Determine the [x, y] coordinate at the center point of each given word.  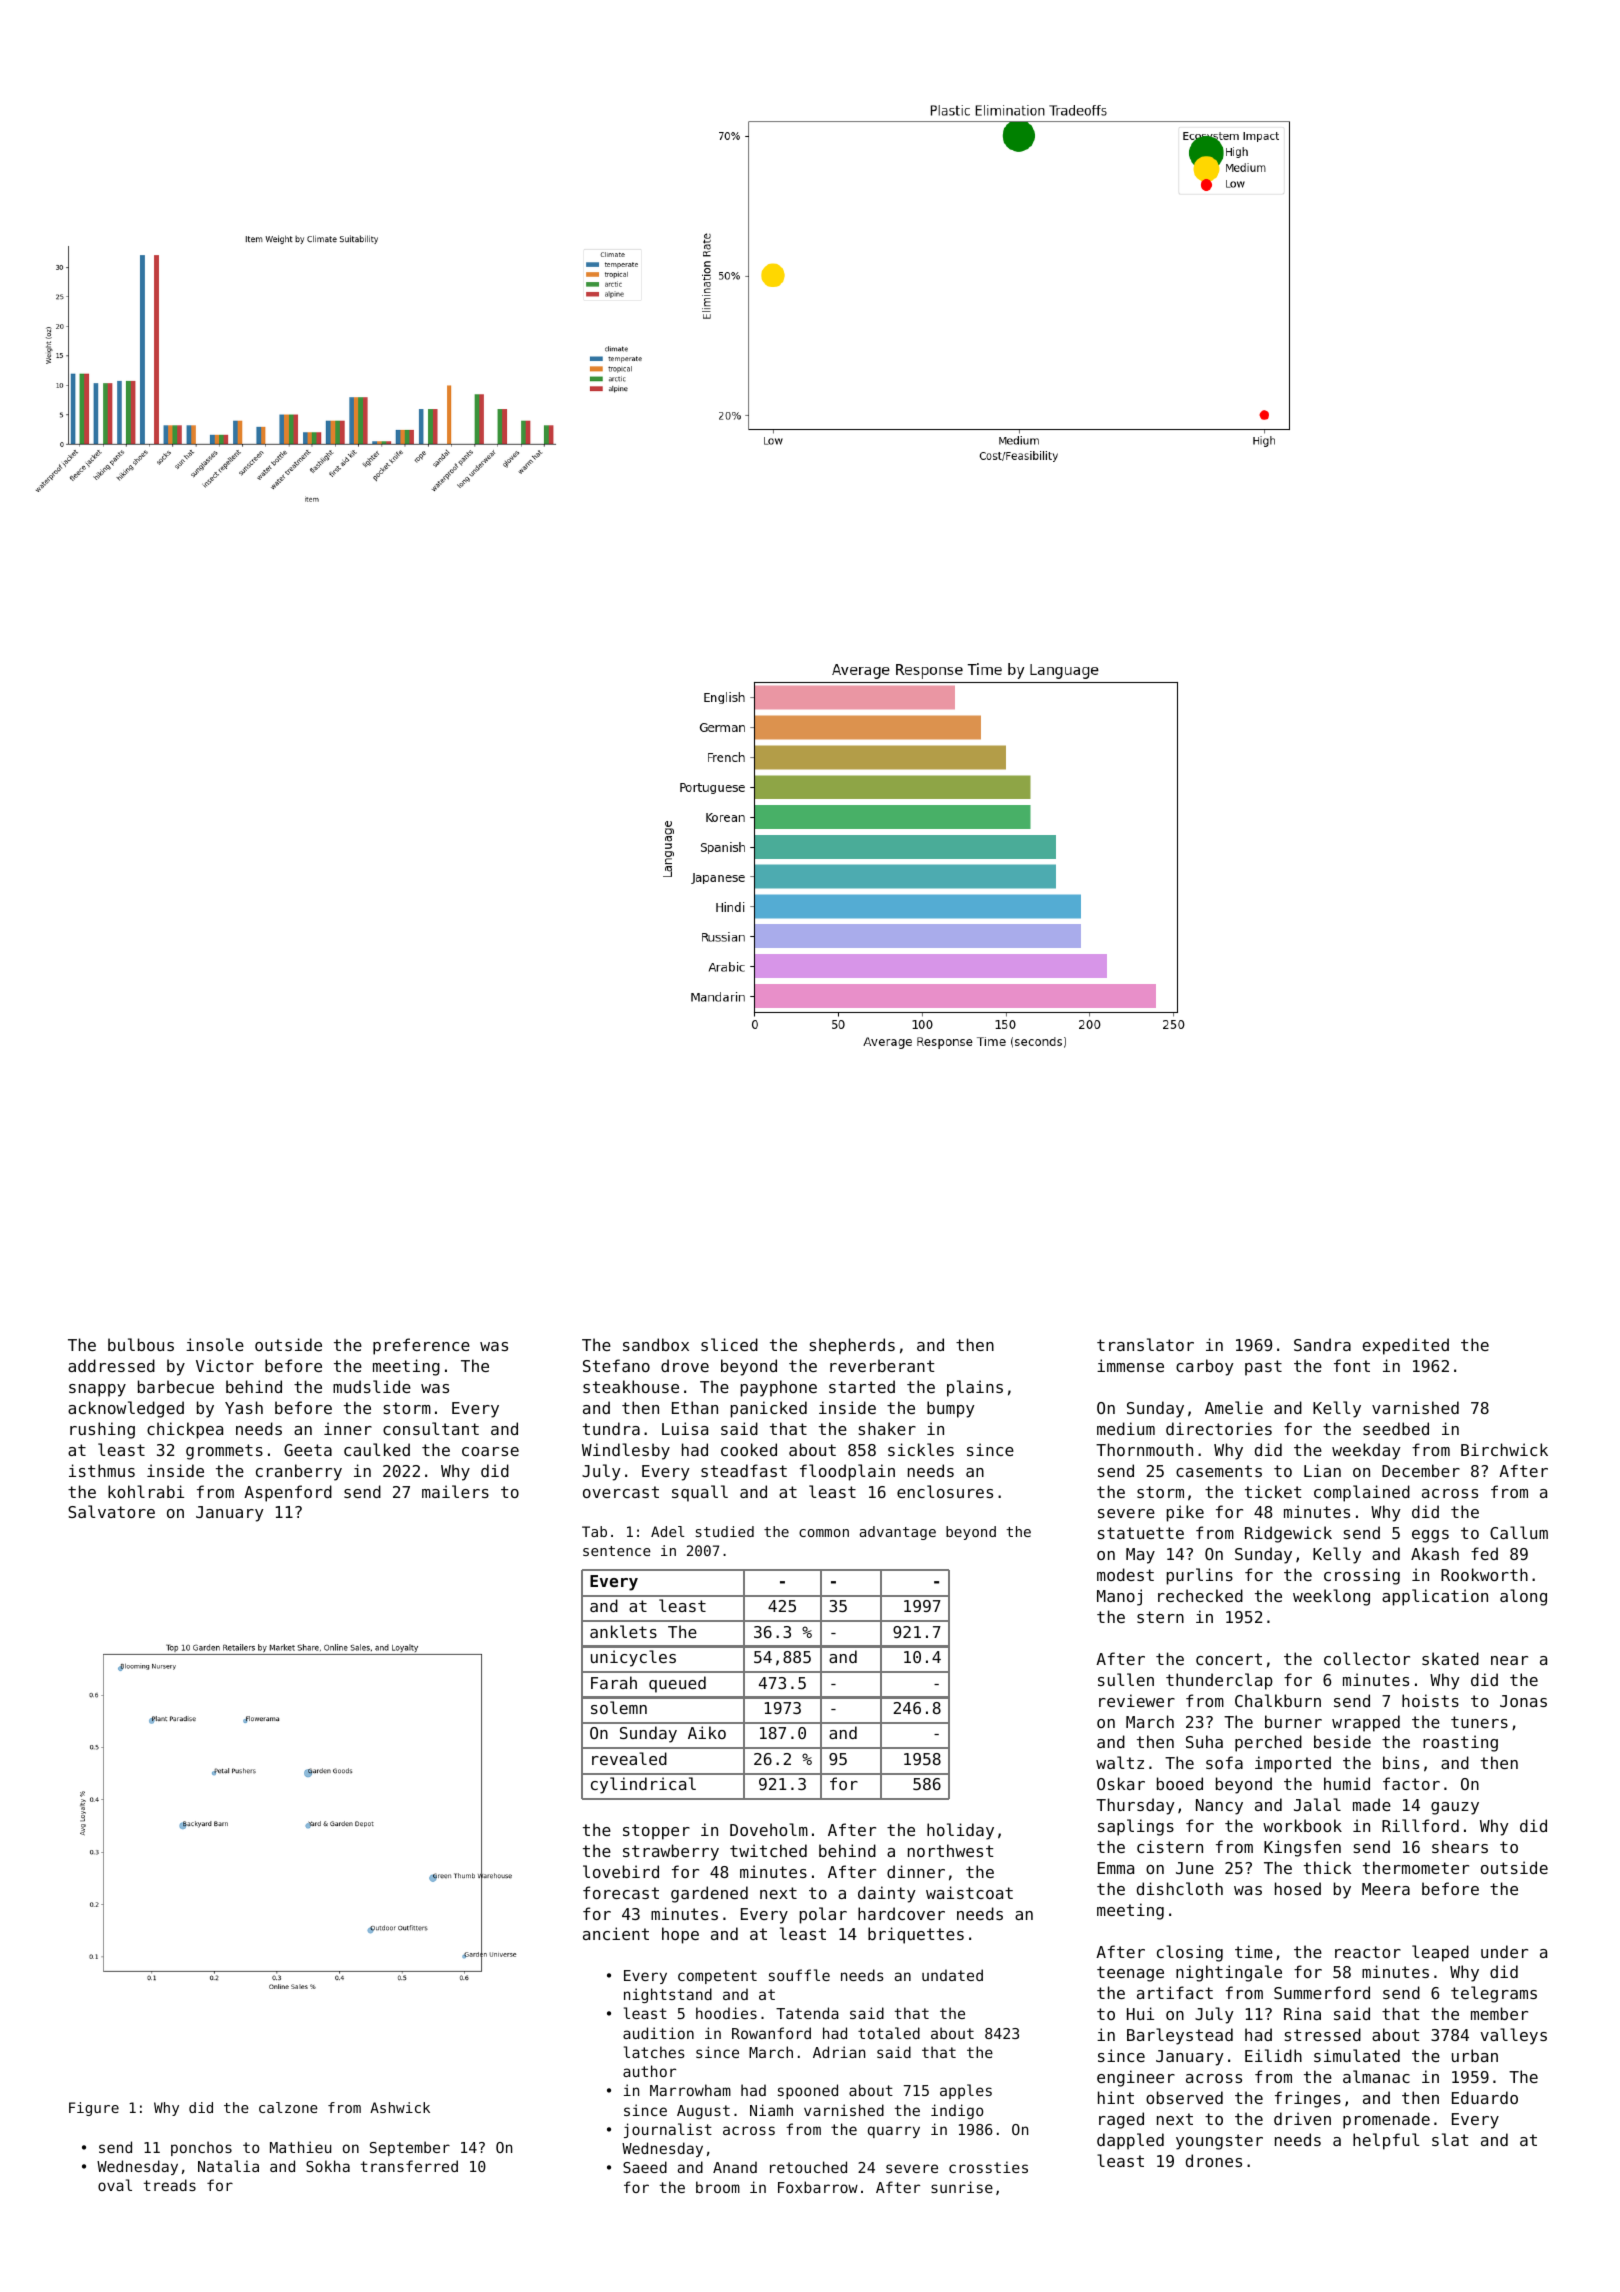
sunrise [962, 2187]
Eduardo [1485, 2097]
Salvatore [111, 1511]
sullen [1126, 1679]
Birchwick [1504, 1449]
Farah [614, 1682]
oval [115, 2185]
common [824, 1533]
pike [1185, 1513]
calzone [288, 2107]
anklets [623, 1631]
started [862, 1386]
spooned [808, 2091]
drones [1214, 2160]
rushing [102, 1430]
